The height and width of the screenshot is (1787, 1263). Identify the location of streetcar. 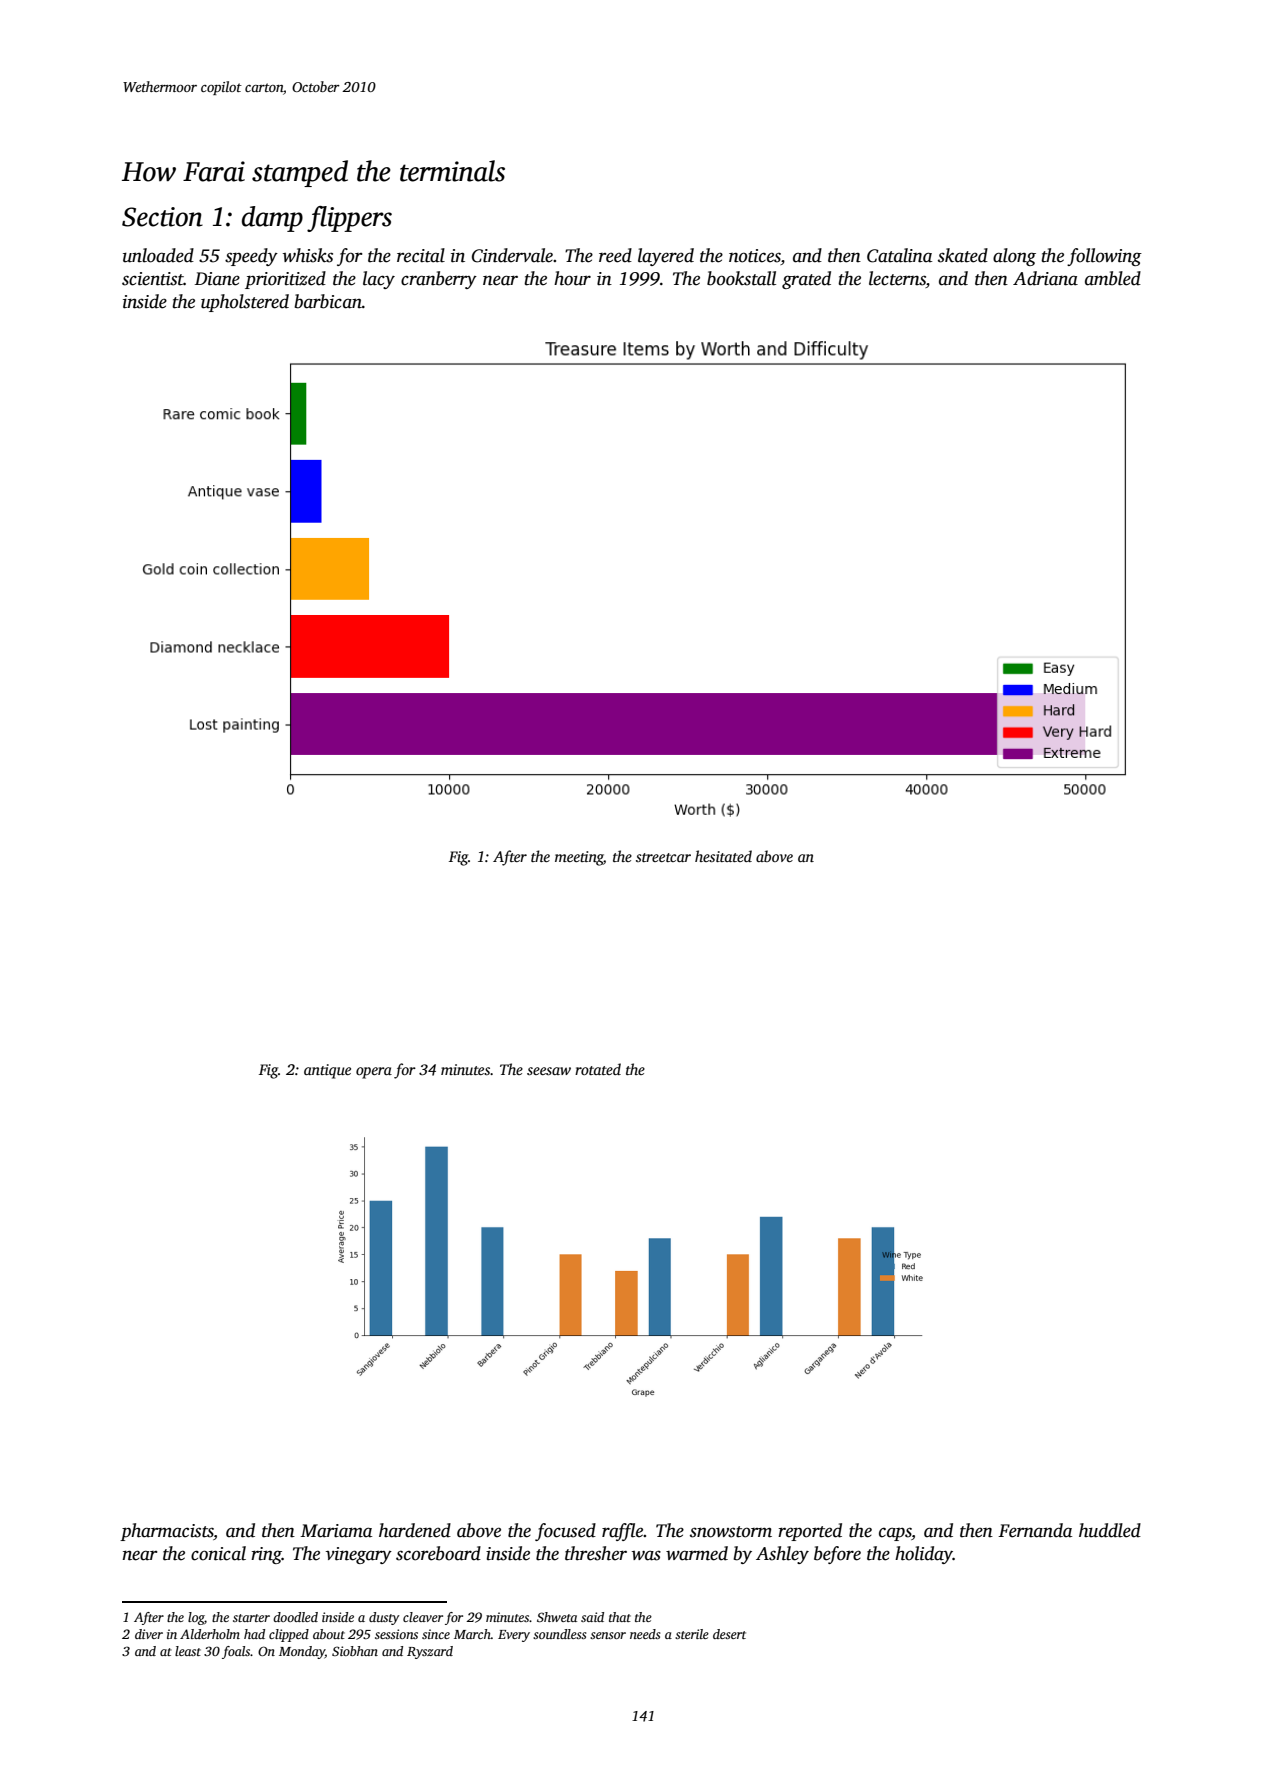
(663, 857).
